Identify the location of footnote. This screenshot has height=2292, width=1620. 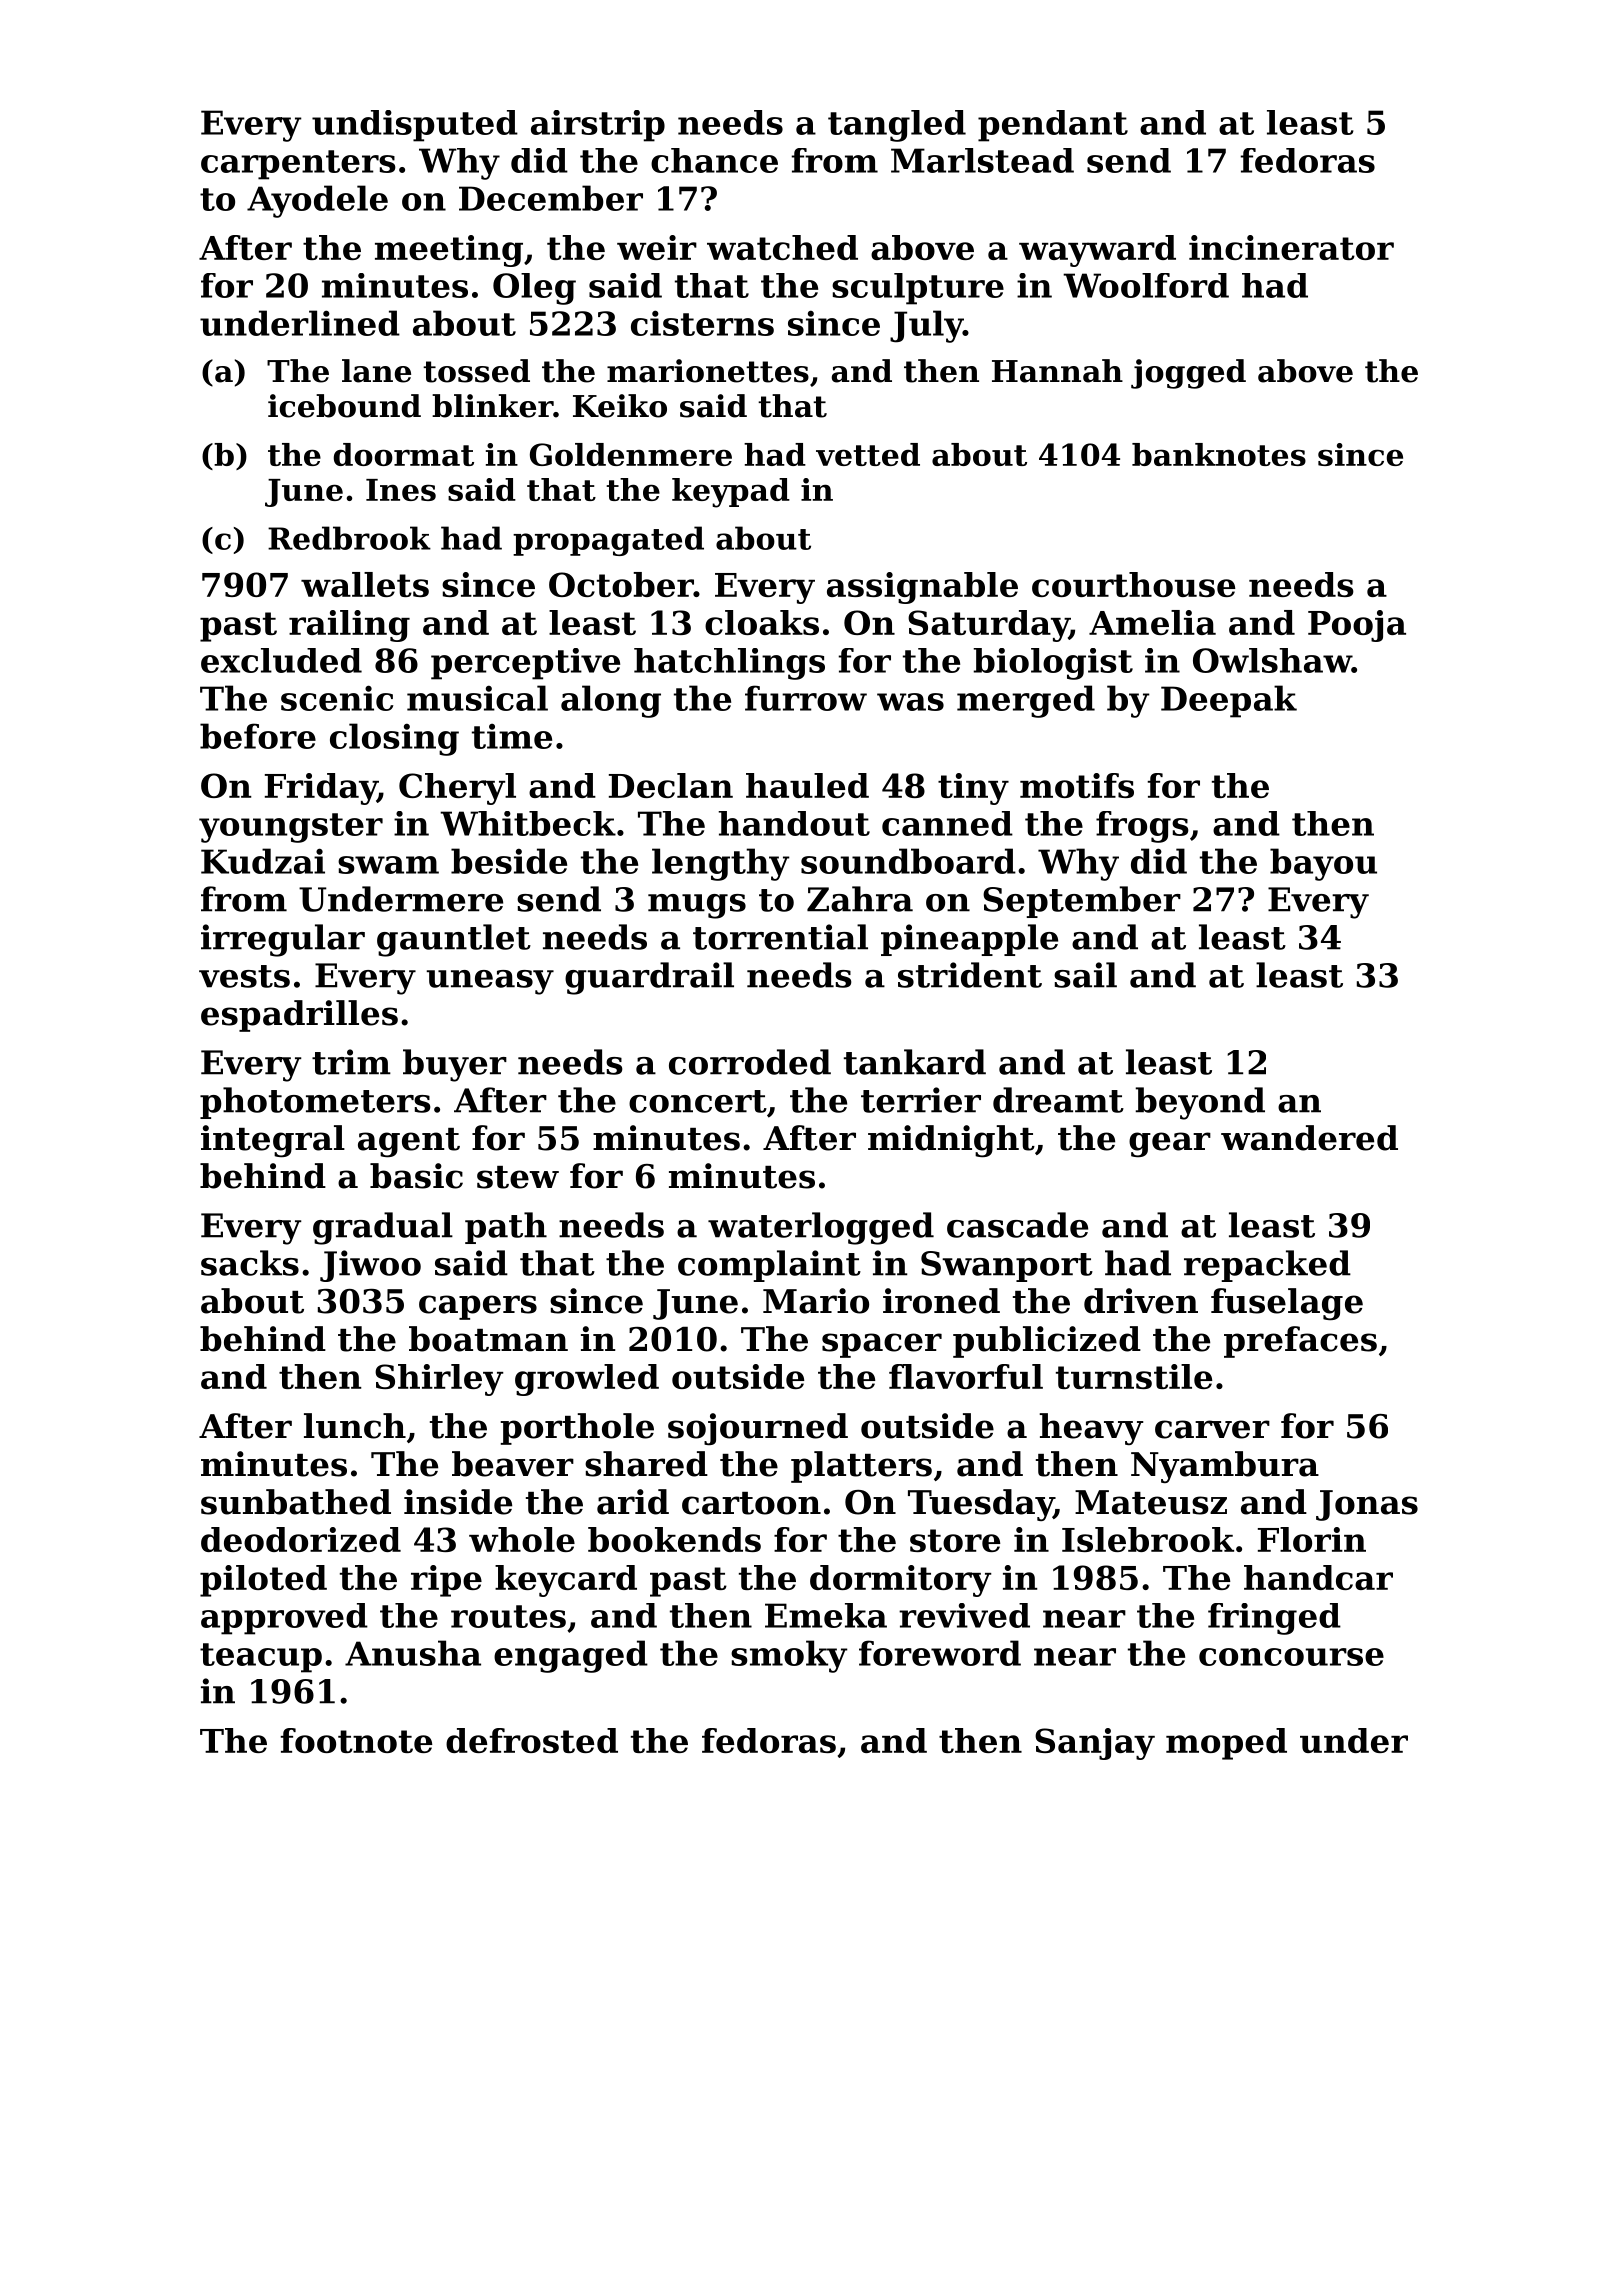
(356, 1740).
